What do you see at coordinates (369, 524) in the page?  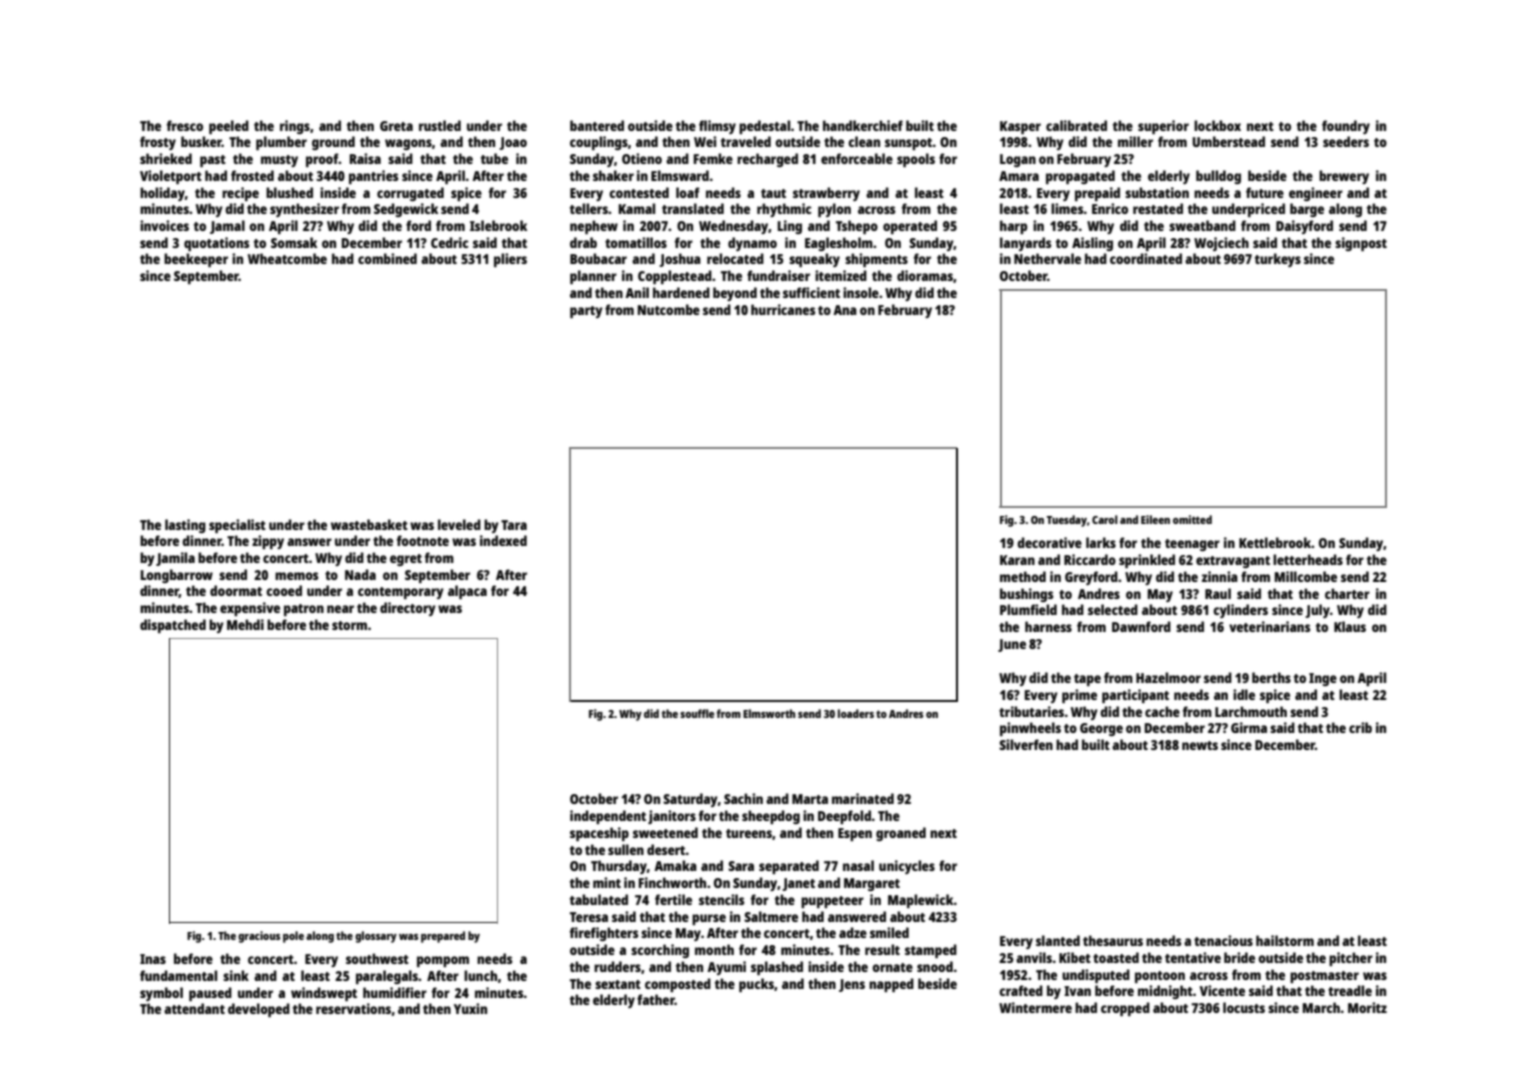 I see `wastebasket` at bounding box center [369, 524].
